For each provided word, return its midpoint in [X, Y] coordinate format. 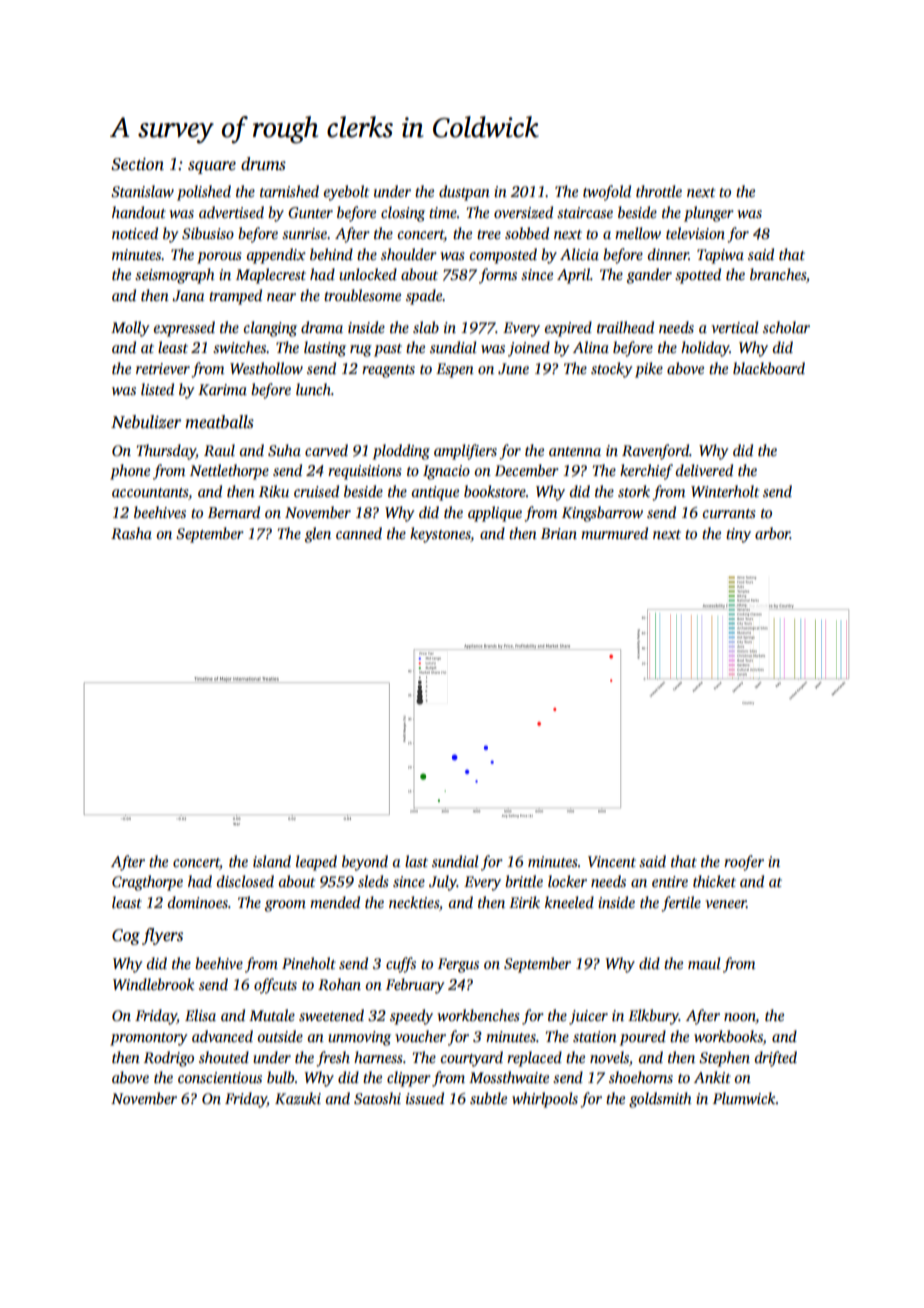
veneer [726, 904]
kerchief [646, 472]
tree [489, 234]
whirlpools [545, 1100]
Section [137, 164]
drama [322, 327]
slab [426, 327]
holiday [705, 349]
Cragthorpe [147, 883]
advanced [222, 1036]
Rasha [131, 533]
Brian [559, 533]
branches [778, 274]
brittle [524, 881]
